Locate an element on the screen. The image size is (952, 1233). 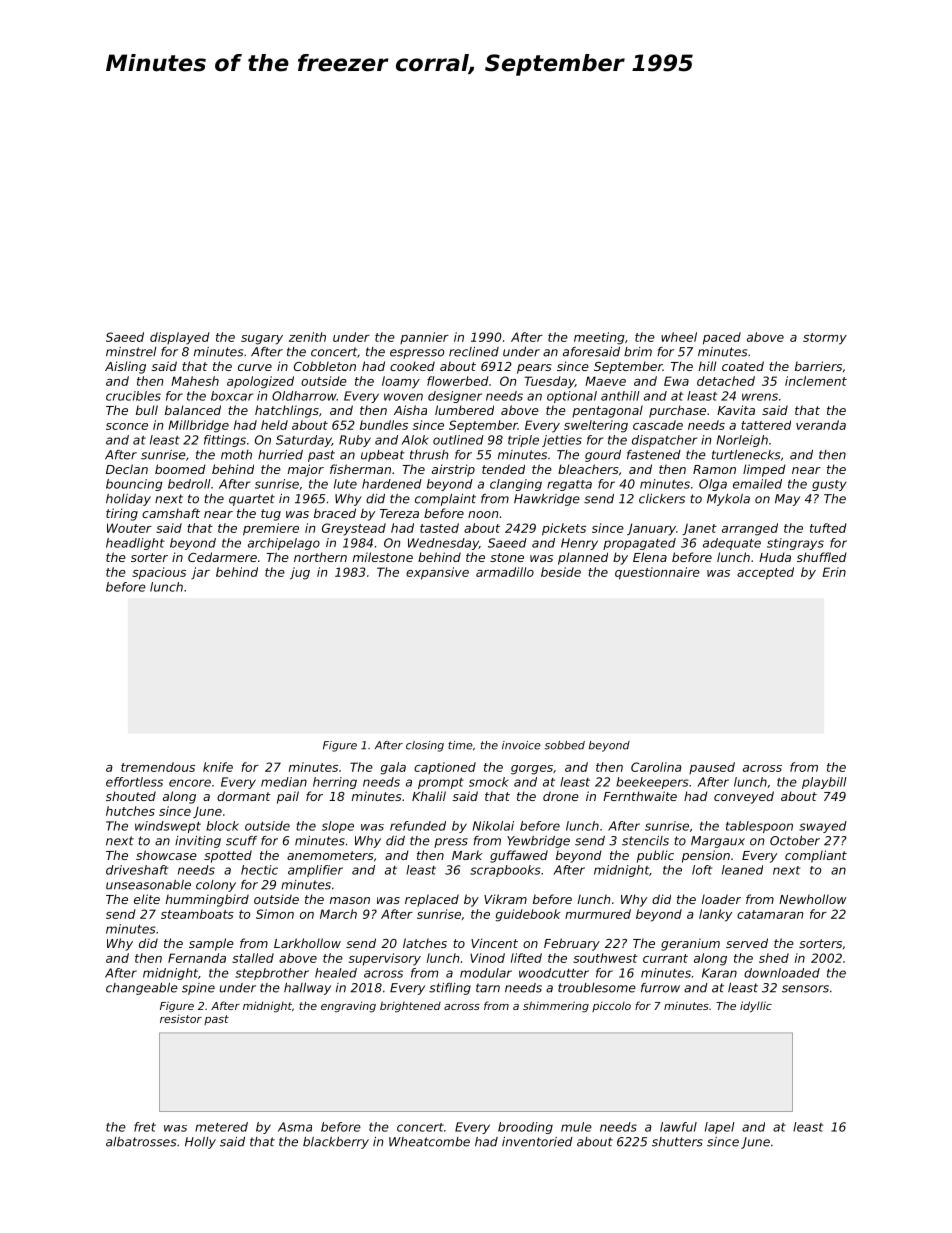
compliant is located at coordinates (816, 856).
